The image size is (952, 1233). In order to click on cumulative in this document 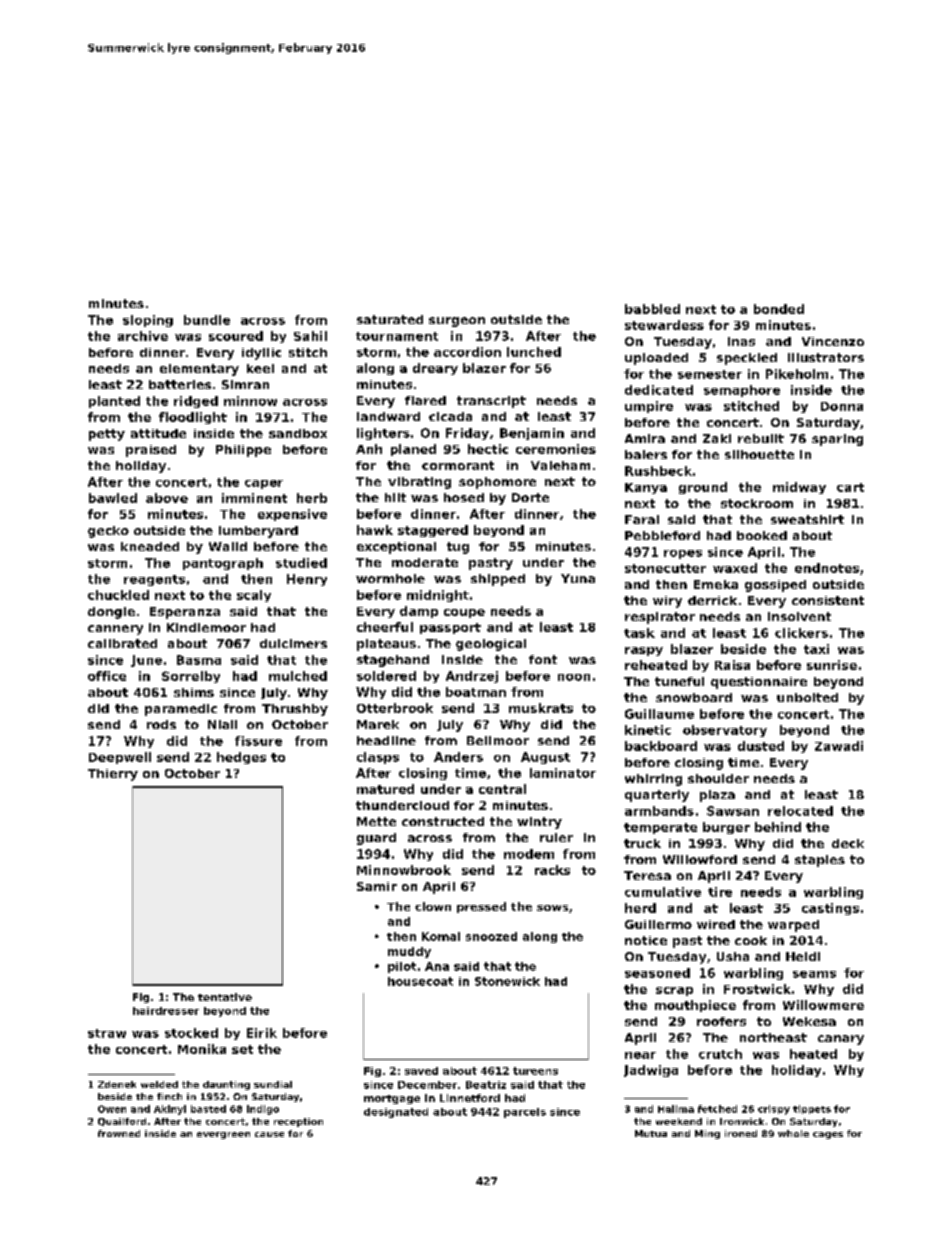, I will do `click(663, 892)`.
